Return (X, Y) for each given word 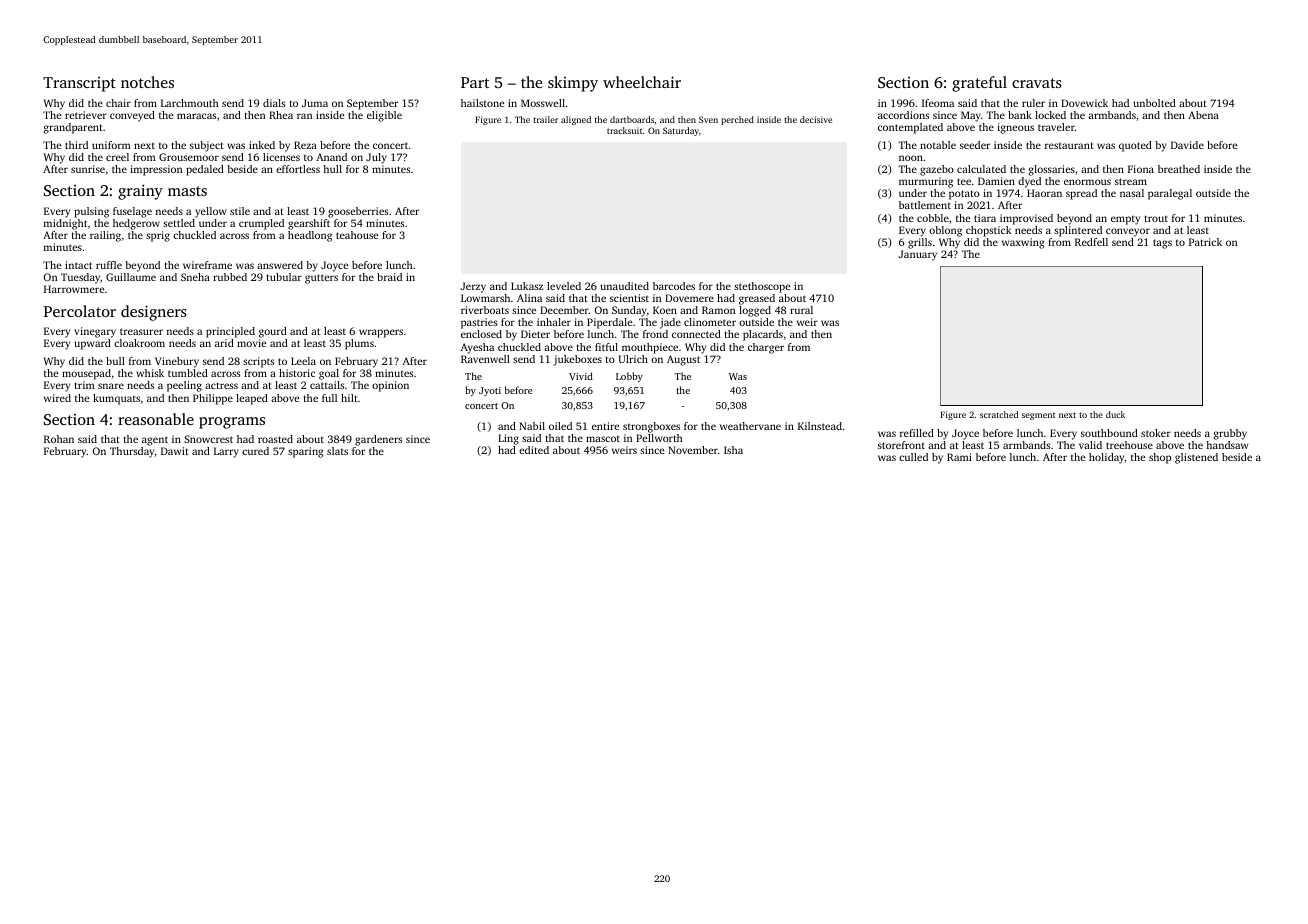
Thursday (132, 452)
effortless (298, 169)
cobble (933, 218)
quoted (1135, 146)
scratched (999, 414)
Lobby (629, 377)
